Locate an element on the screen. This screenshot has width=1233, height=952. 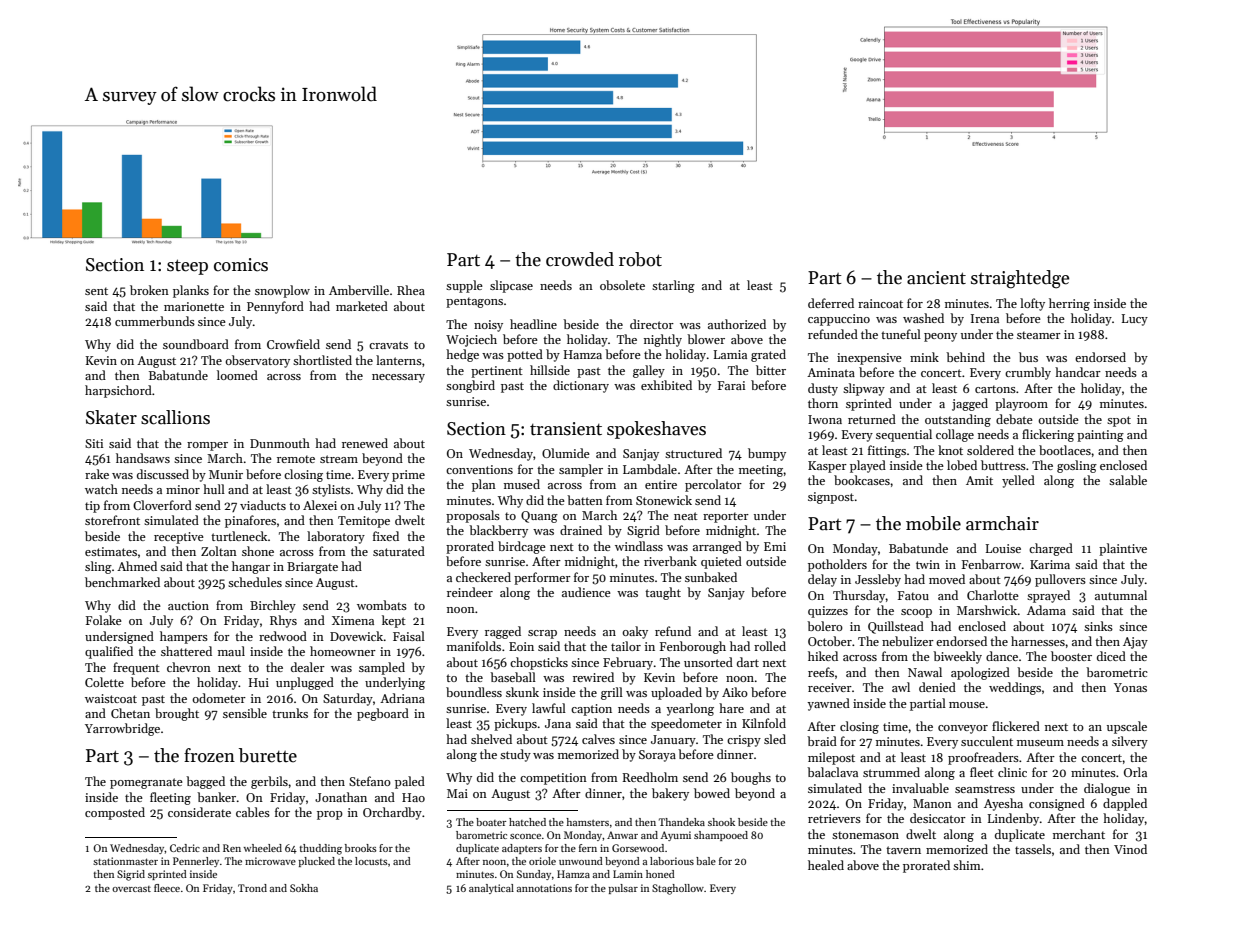
transient is located at coordinates (566, 429).
